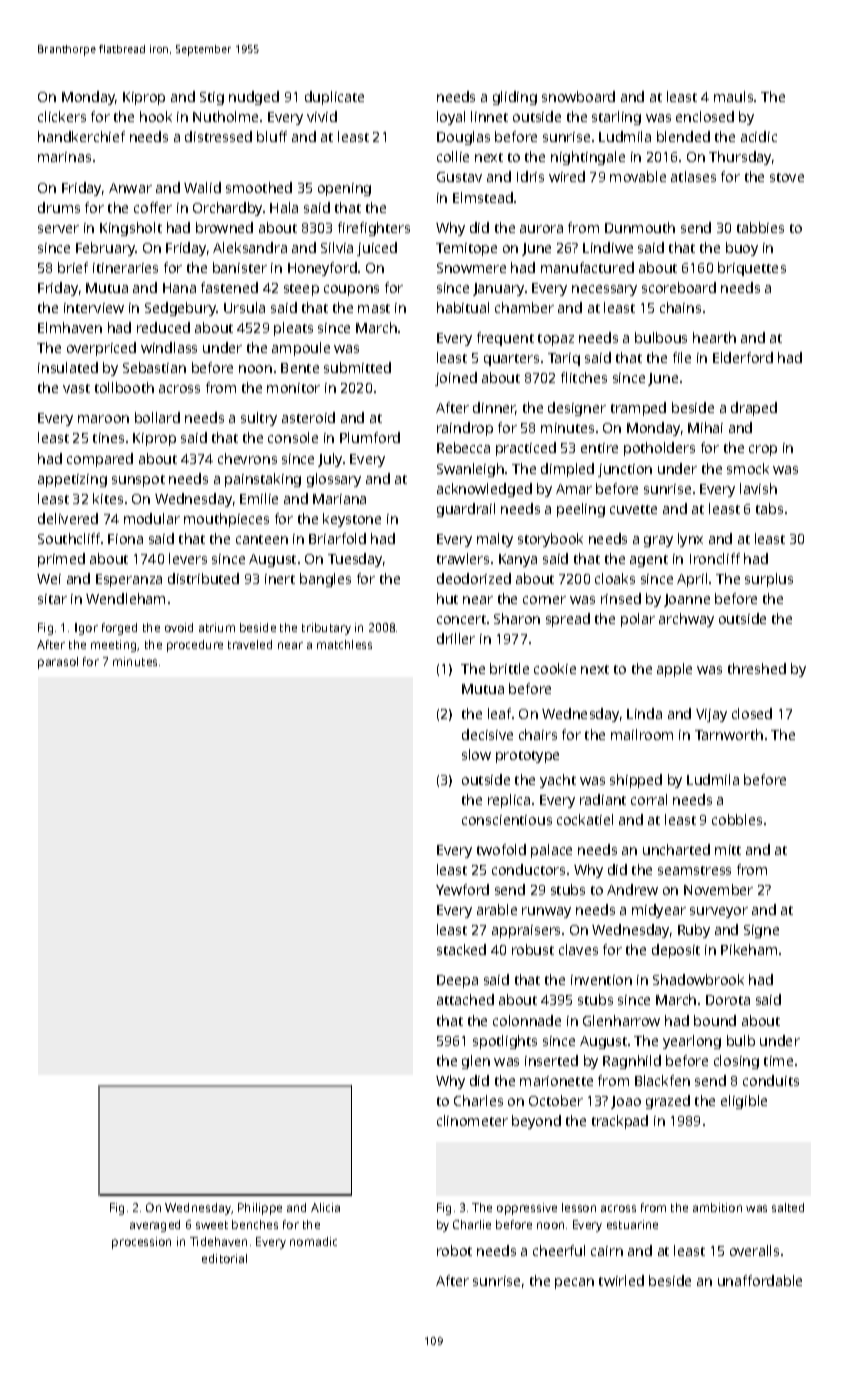  I want to click on meeting, so click(114, 646).
